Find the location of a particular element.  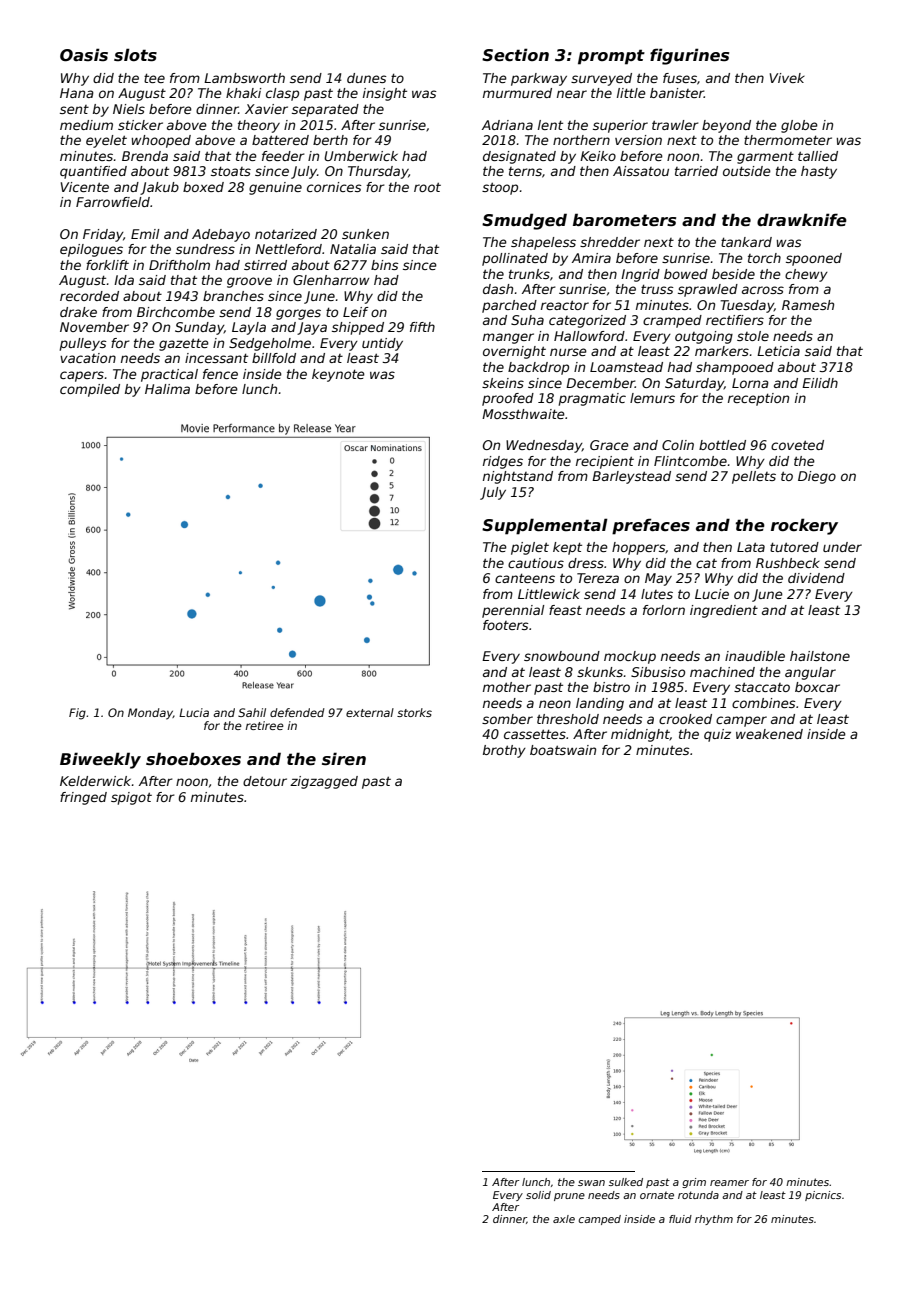

fence is located at coordinates (220, 374).
